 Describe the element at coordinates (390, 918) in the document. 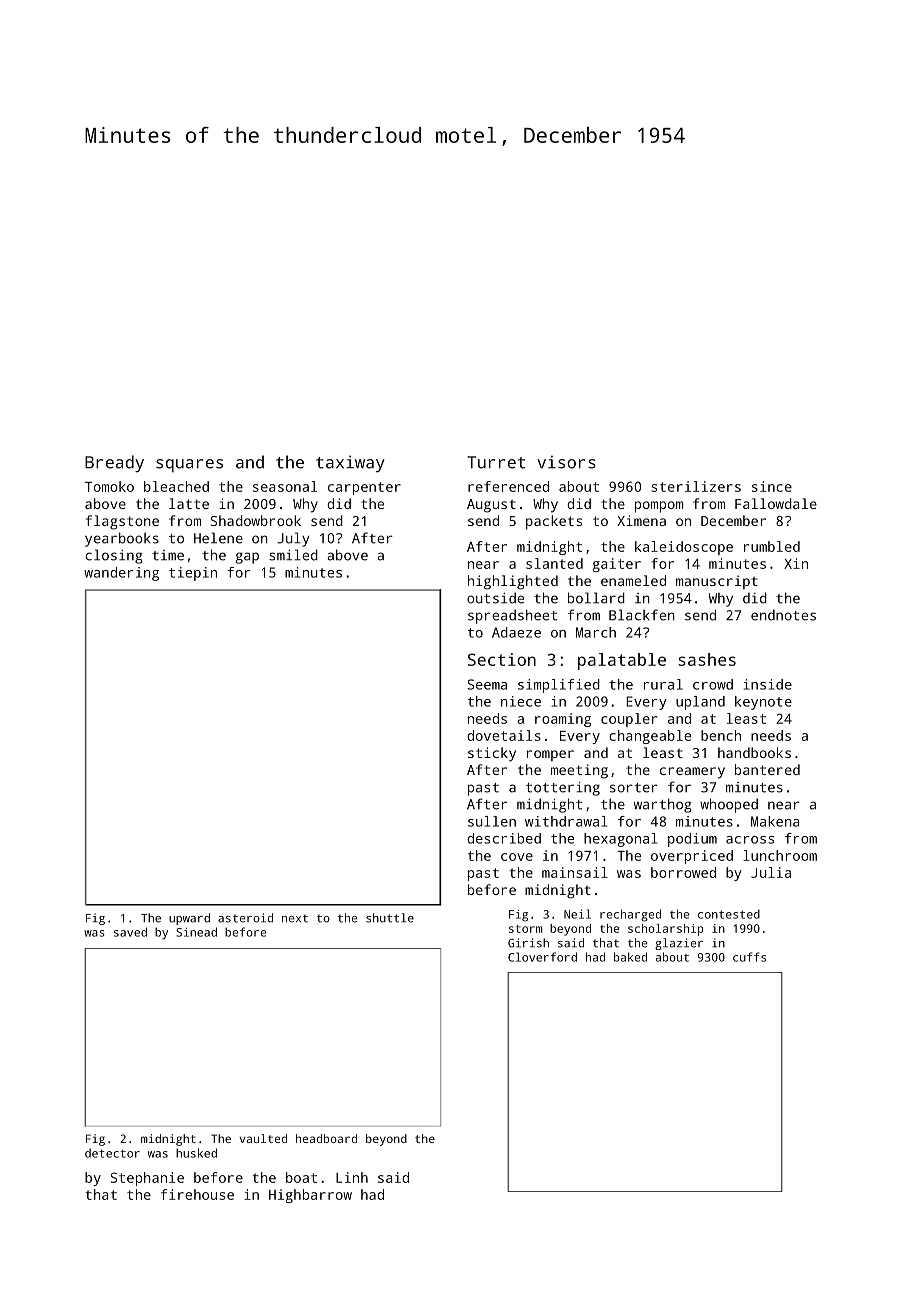

I see `shuttle` at that location.
